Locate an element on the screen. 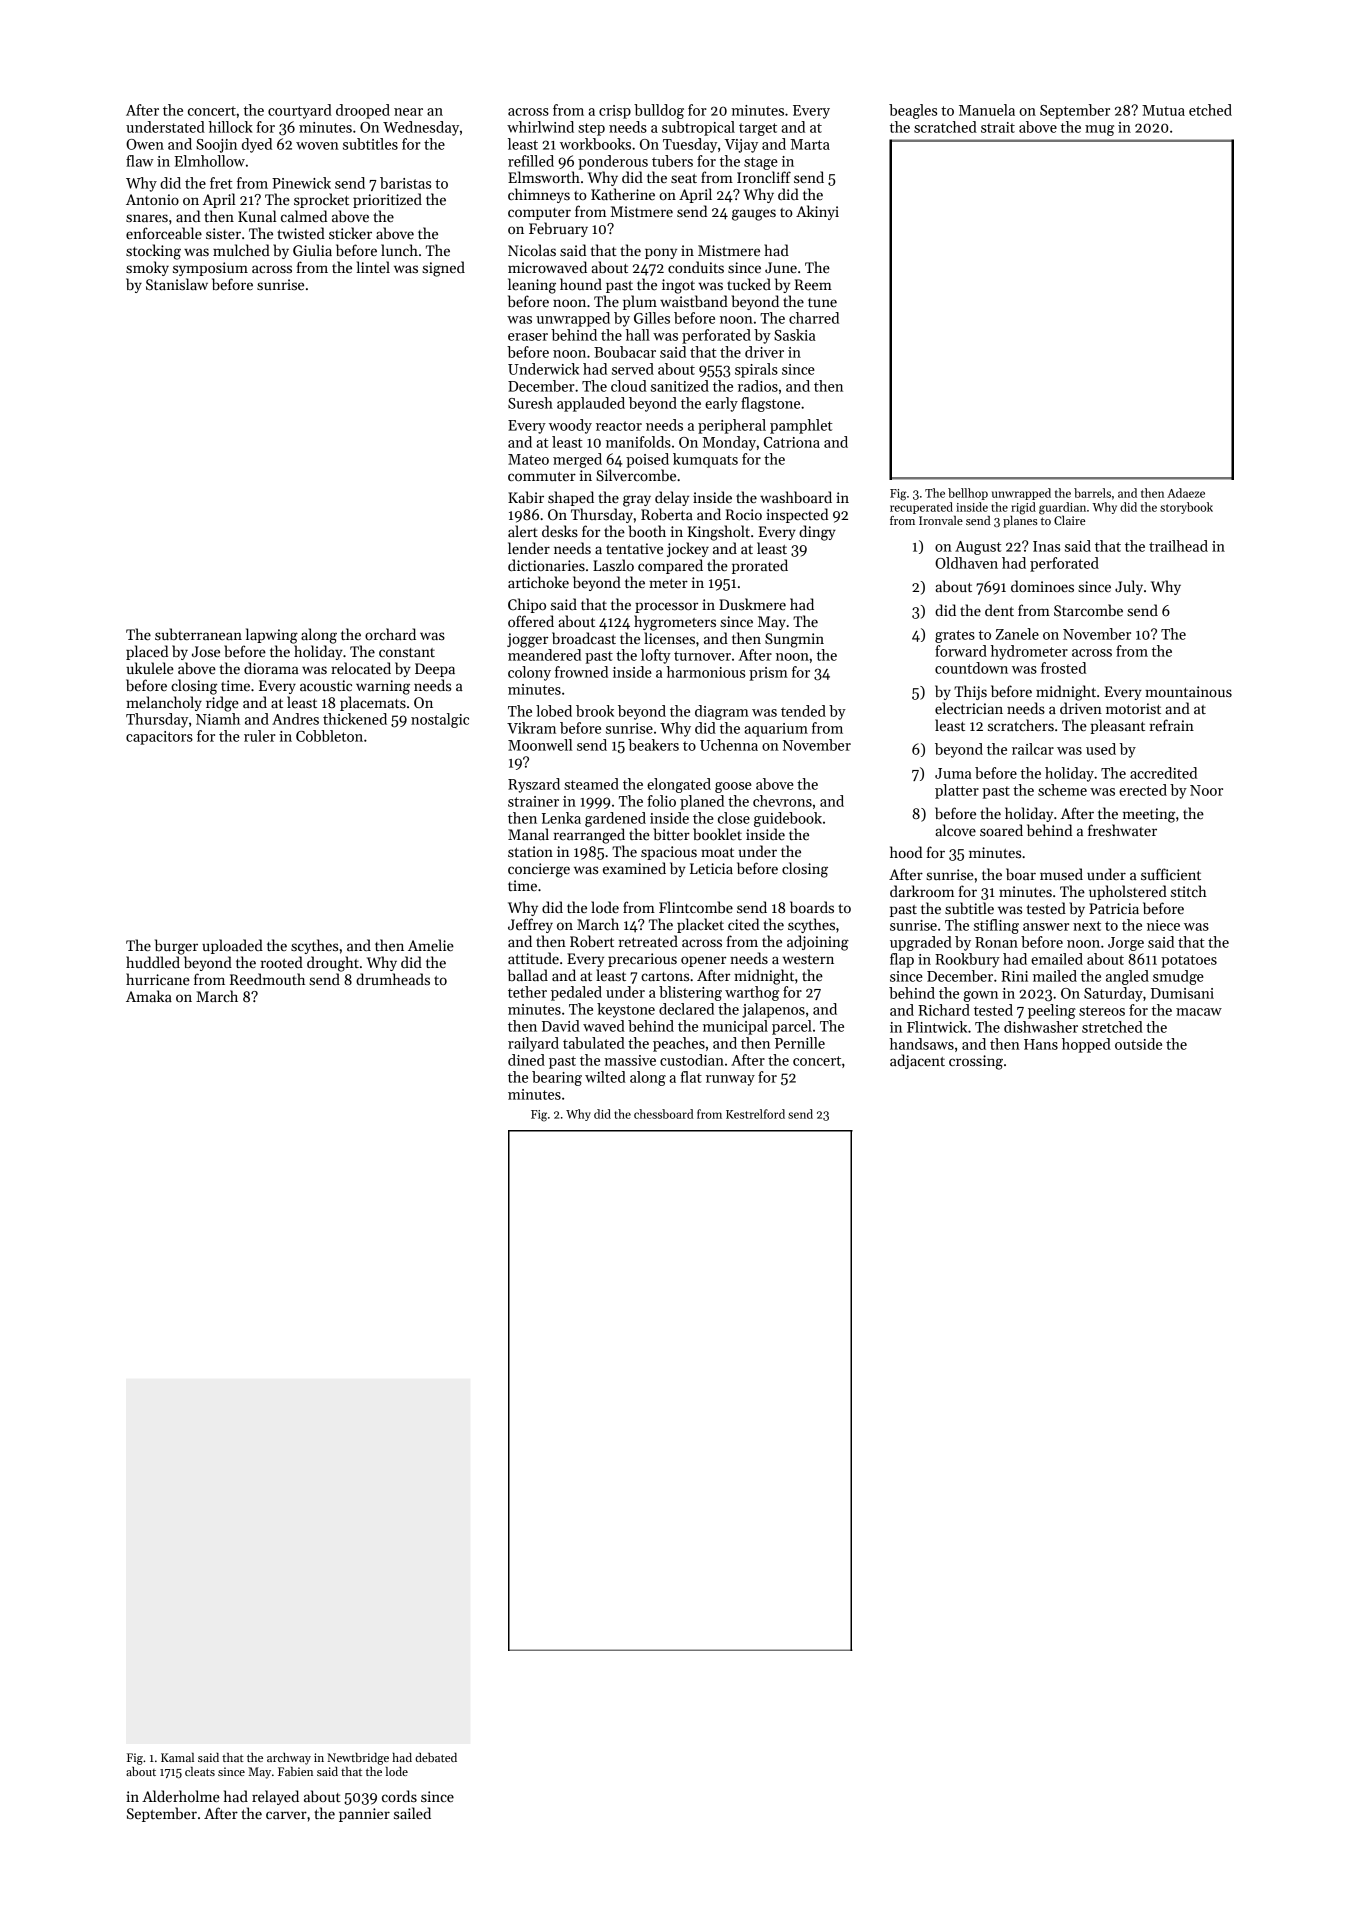 This screenshot has height=1924, width=1360. hillock is located at coordinates (231, 127).
